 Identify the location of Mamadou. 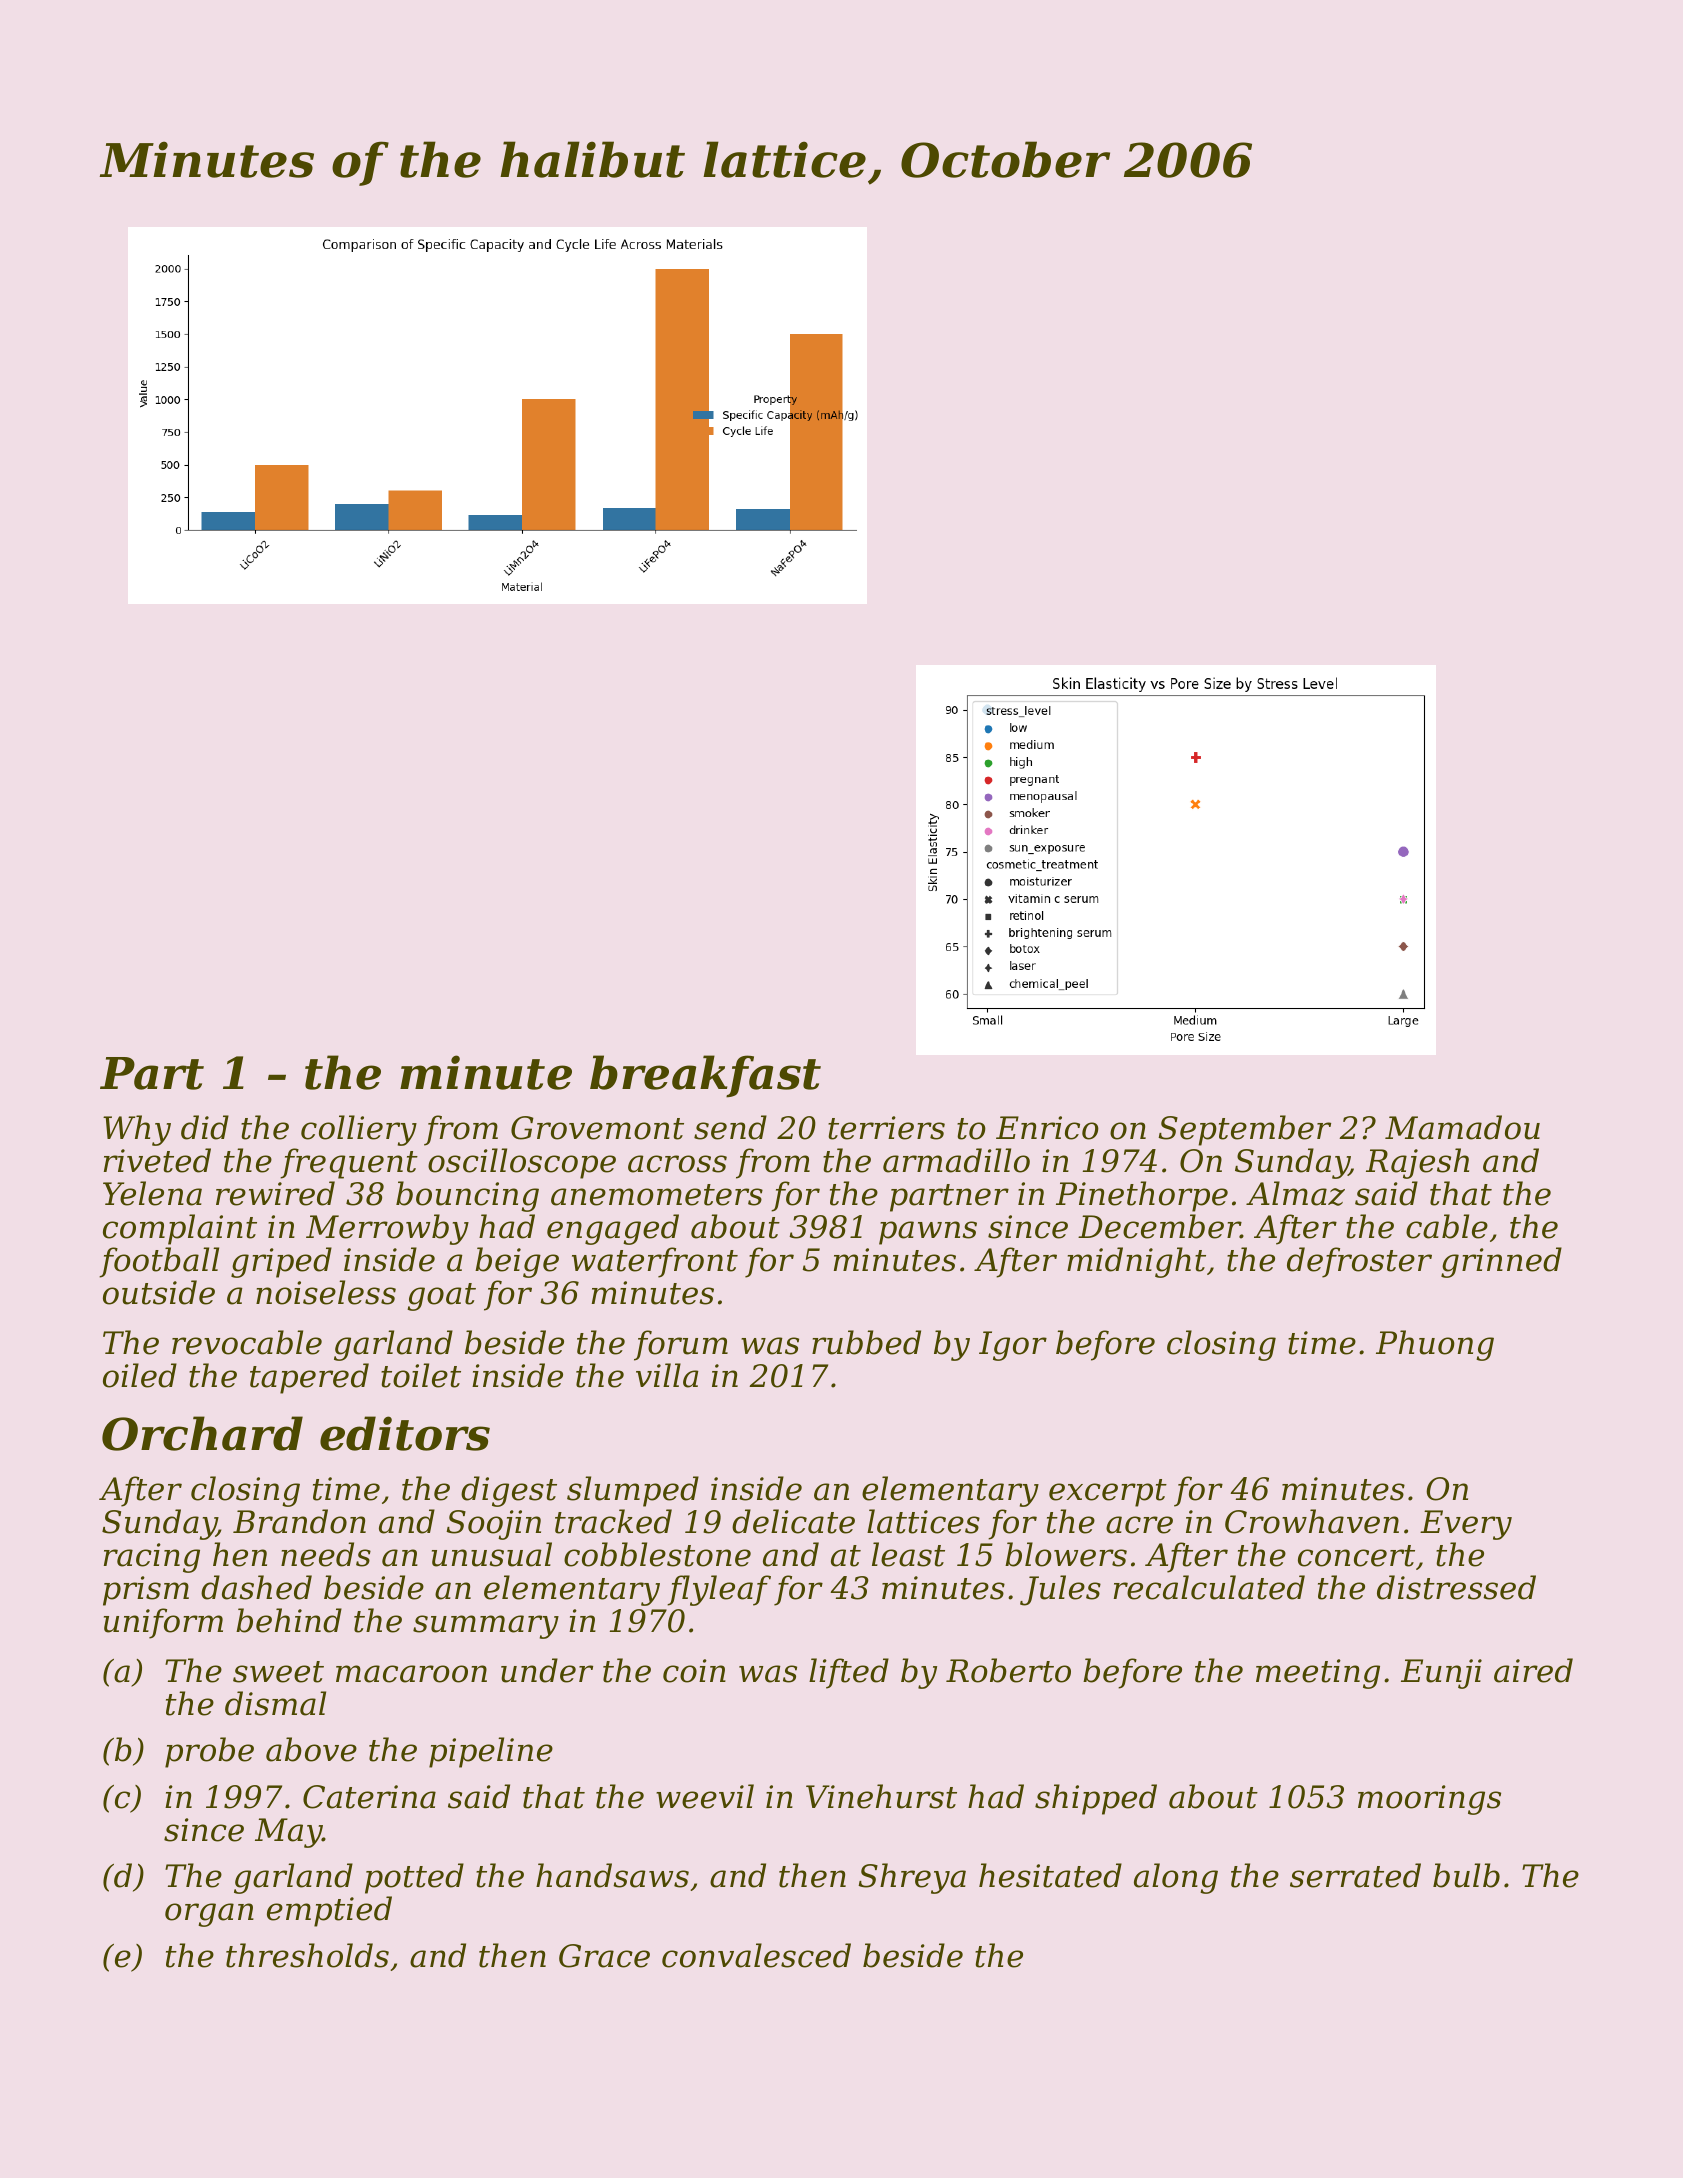
(1462, 1127).
